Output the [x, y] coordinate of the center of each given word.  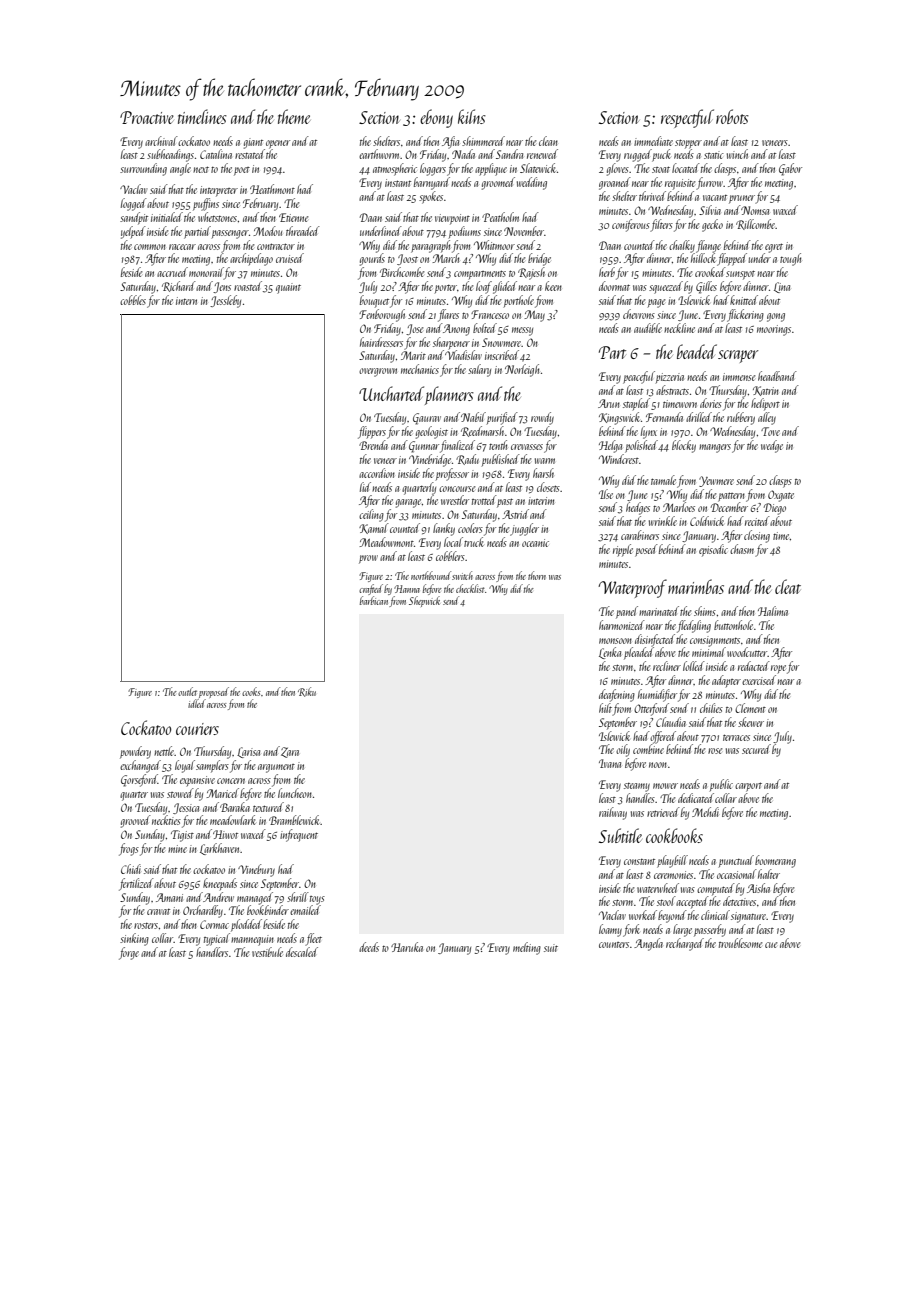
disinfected [655, 640]
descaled [302, 952]
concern [231, 781]
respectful [687, 118]
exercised [759, 680]
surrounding [143, 169]
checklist [470, 588]
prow [368, 559]
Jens [222, 287]
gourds [372, 259]
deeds [369, 947]
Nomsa [755, 210]
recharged [685, 944]
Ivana [610, 763]
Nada [463, 154]
